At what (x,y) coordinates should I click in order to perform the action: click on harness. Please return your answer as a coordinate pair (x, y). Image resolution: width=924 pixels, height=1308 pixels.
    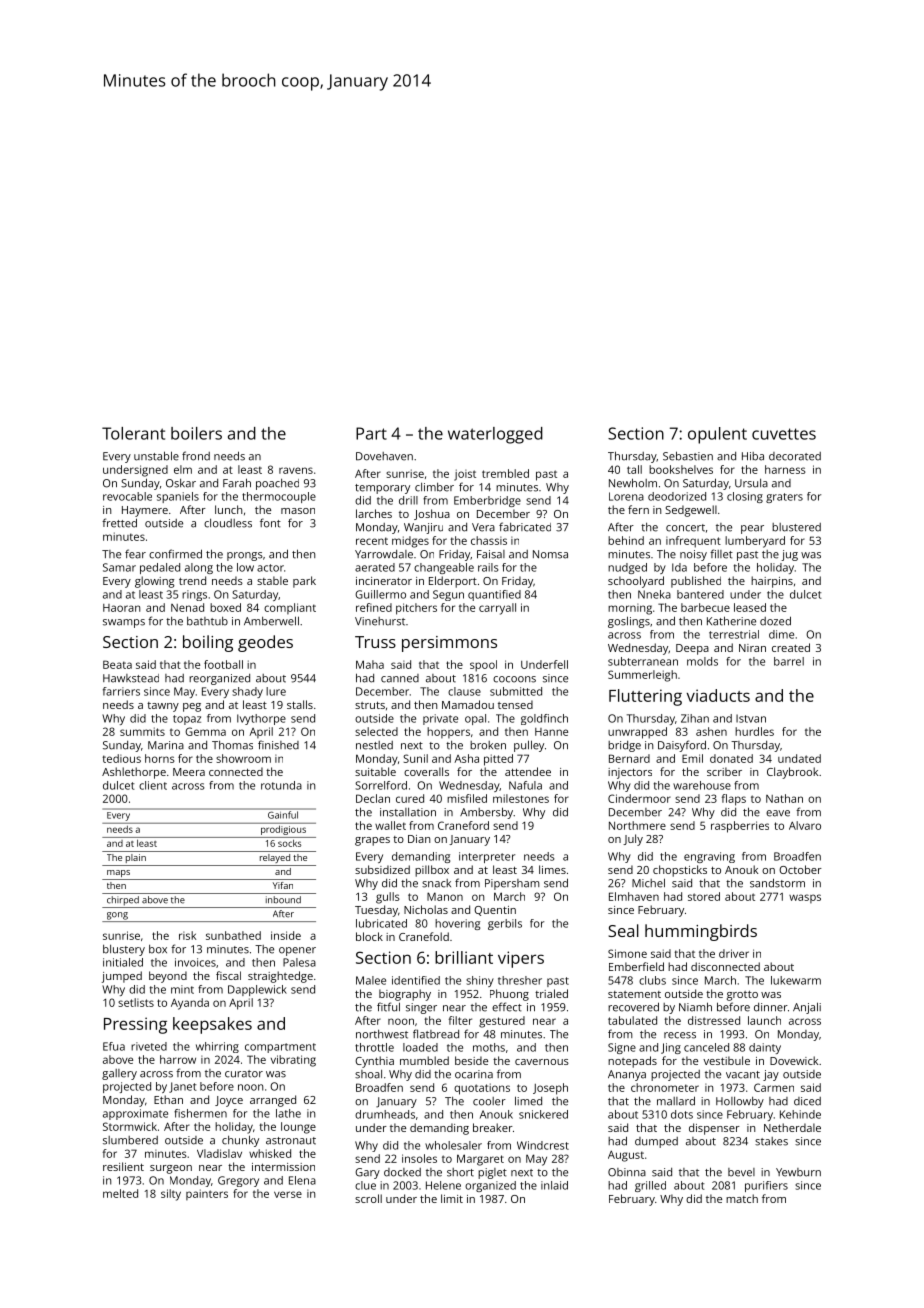
    Looking at the image, I should click on (785, 469).
